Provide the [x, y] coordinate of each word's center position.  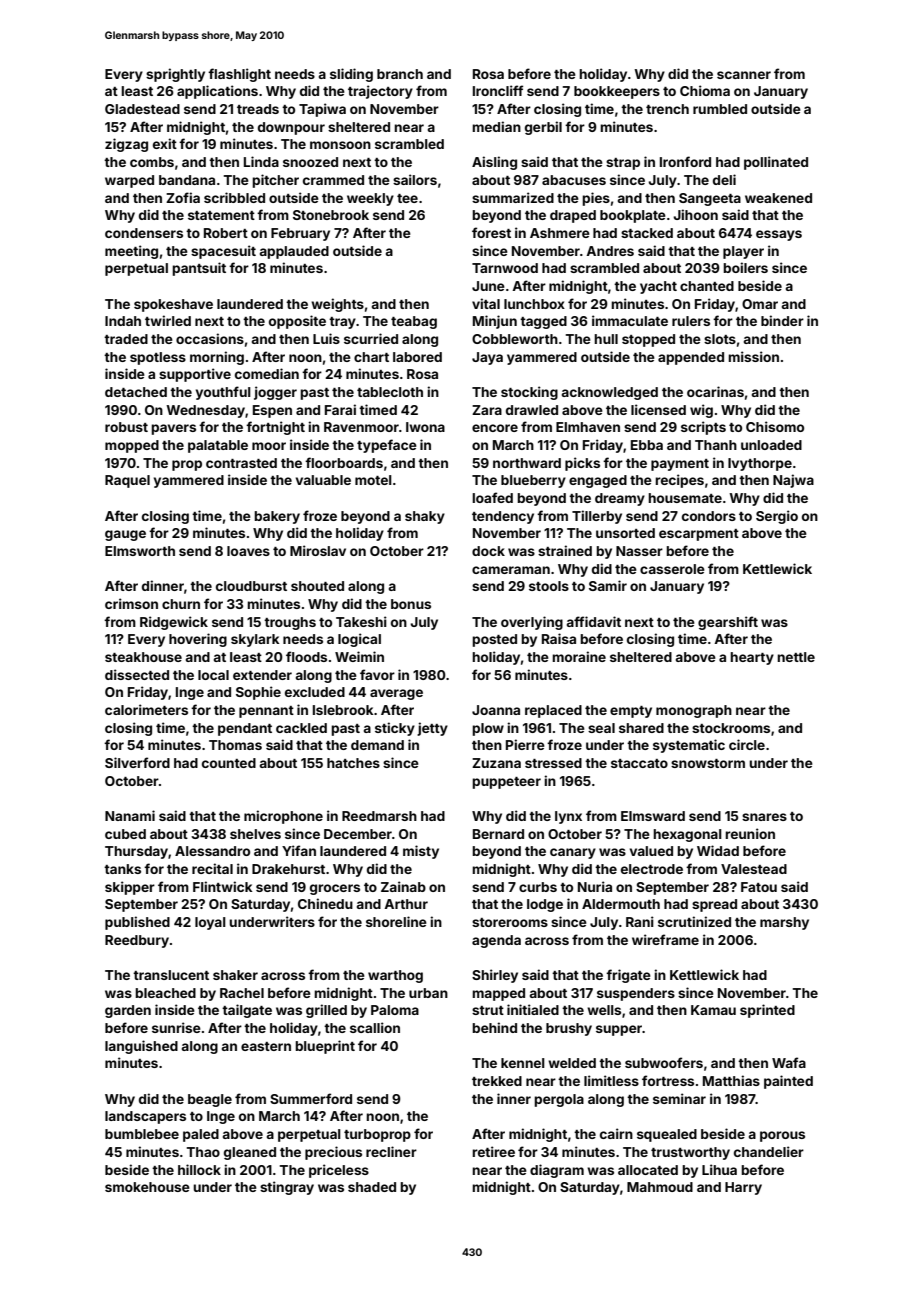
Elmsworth [140, 551]
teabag [414, 322]
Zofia [183, 197]
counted [229, 763]
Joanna [496, 710]
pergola [559, 1100]
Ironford [685, 161]
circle [747, 744]
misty [421, 852]
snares [764, 817]
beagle [210, 1100]
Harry [743, 1188]
